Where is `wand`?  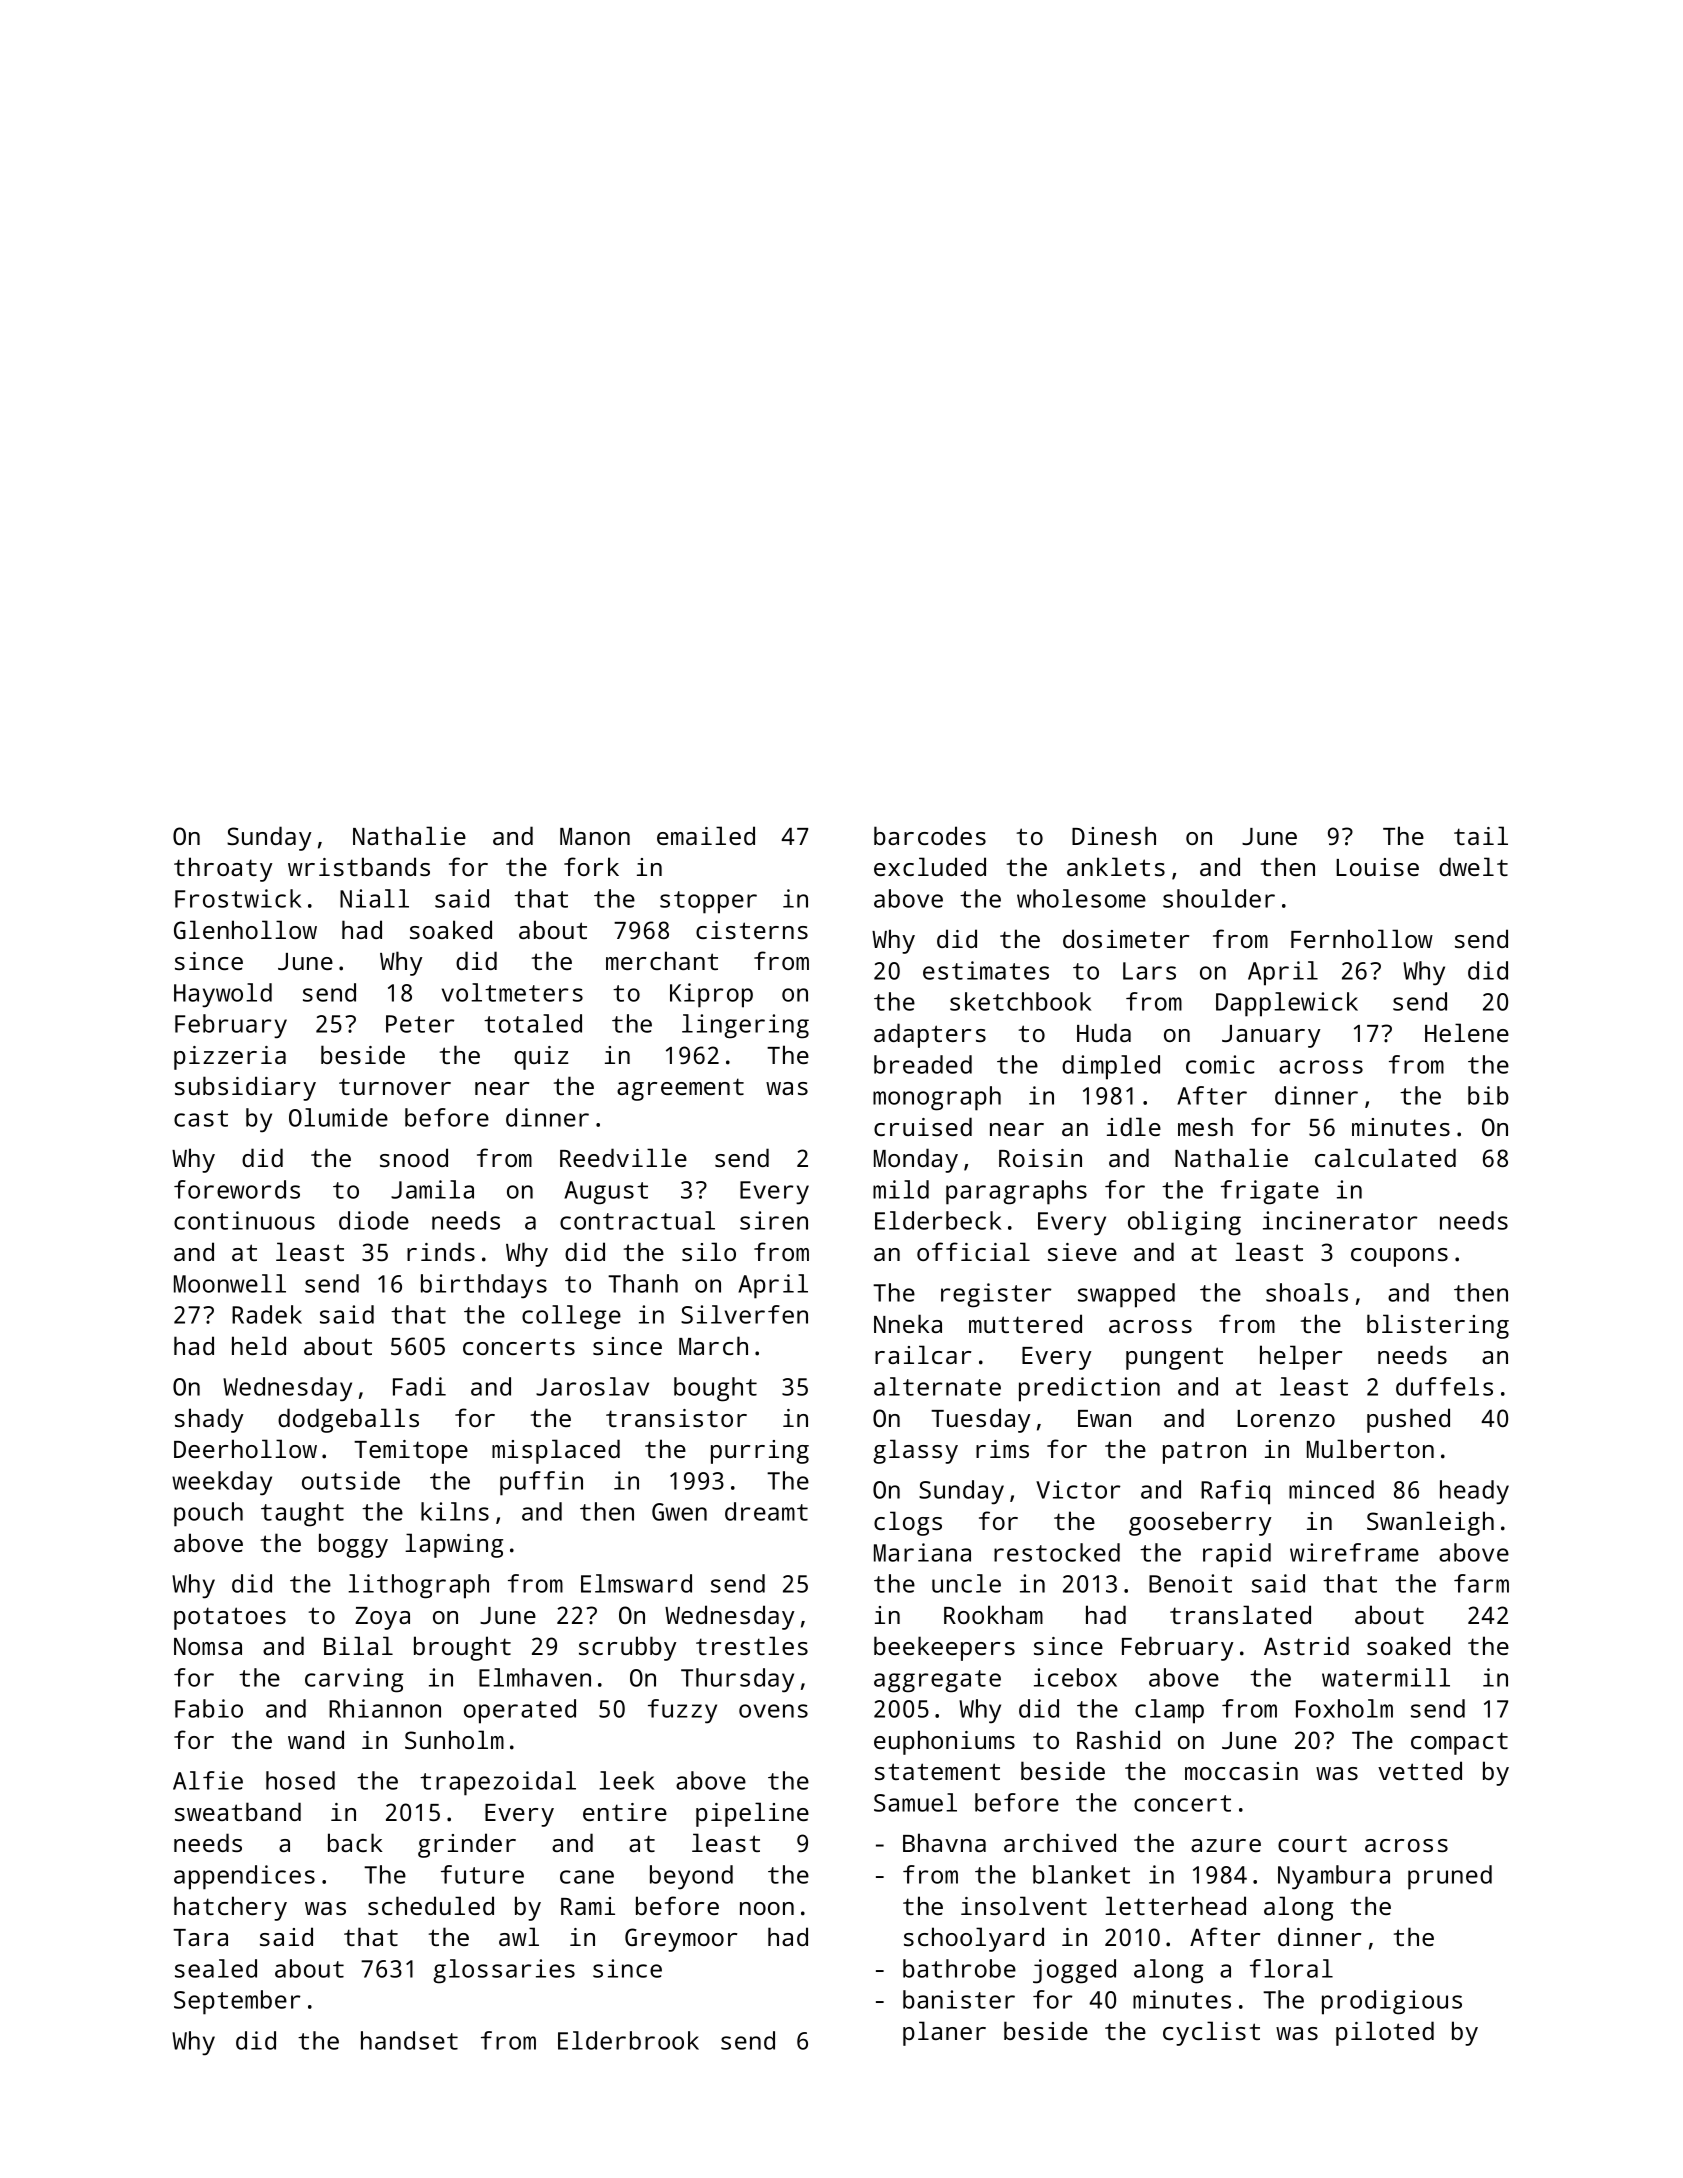
wand is located at coordinates (316, 1739).
